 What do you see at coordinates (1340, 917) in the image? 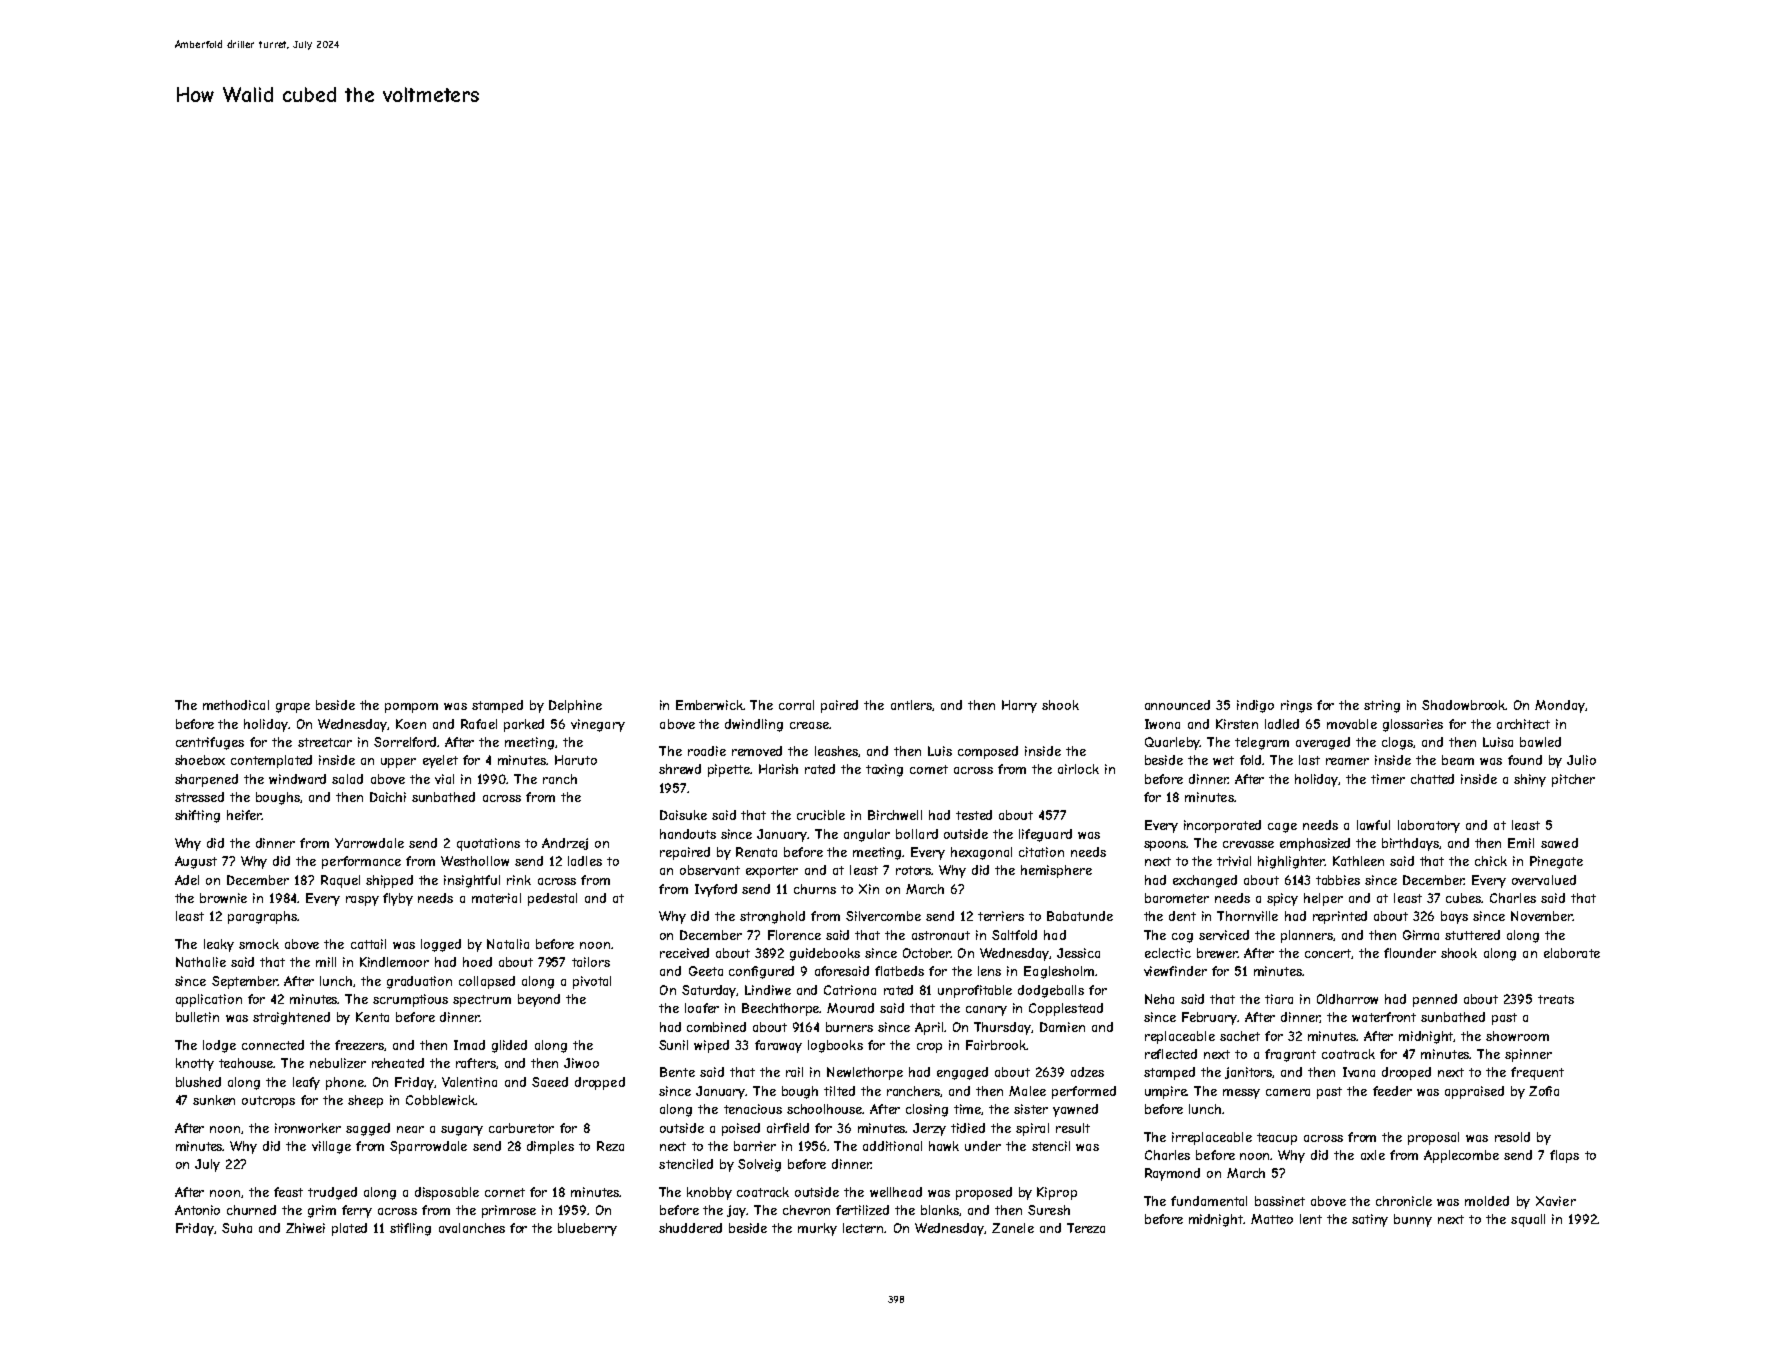
I see `reprinted` at bounding box center [1340, 917].
